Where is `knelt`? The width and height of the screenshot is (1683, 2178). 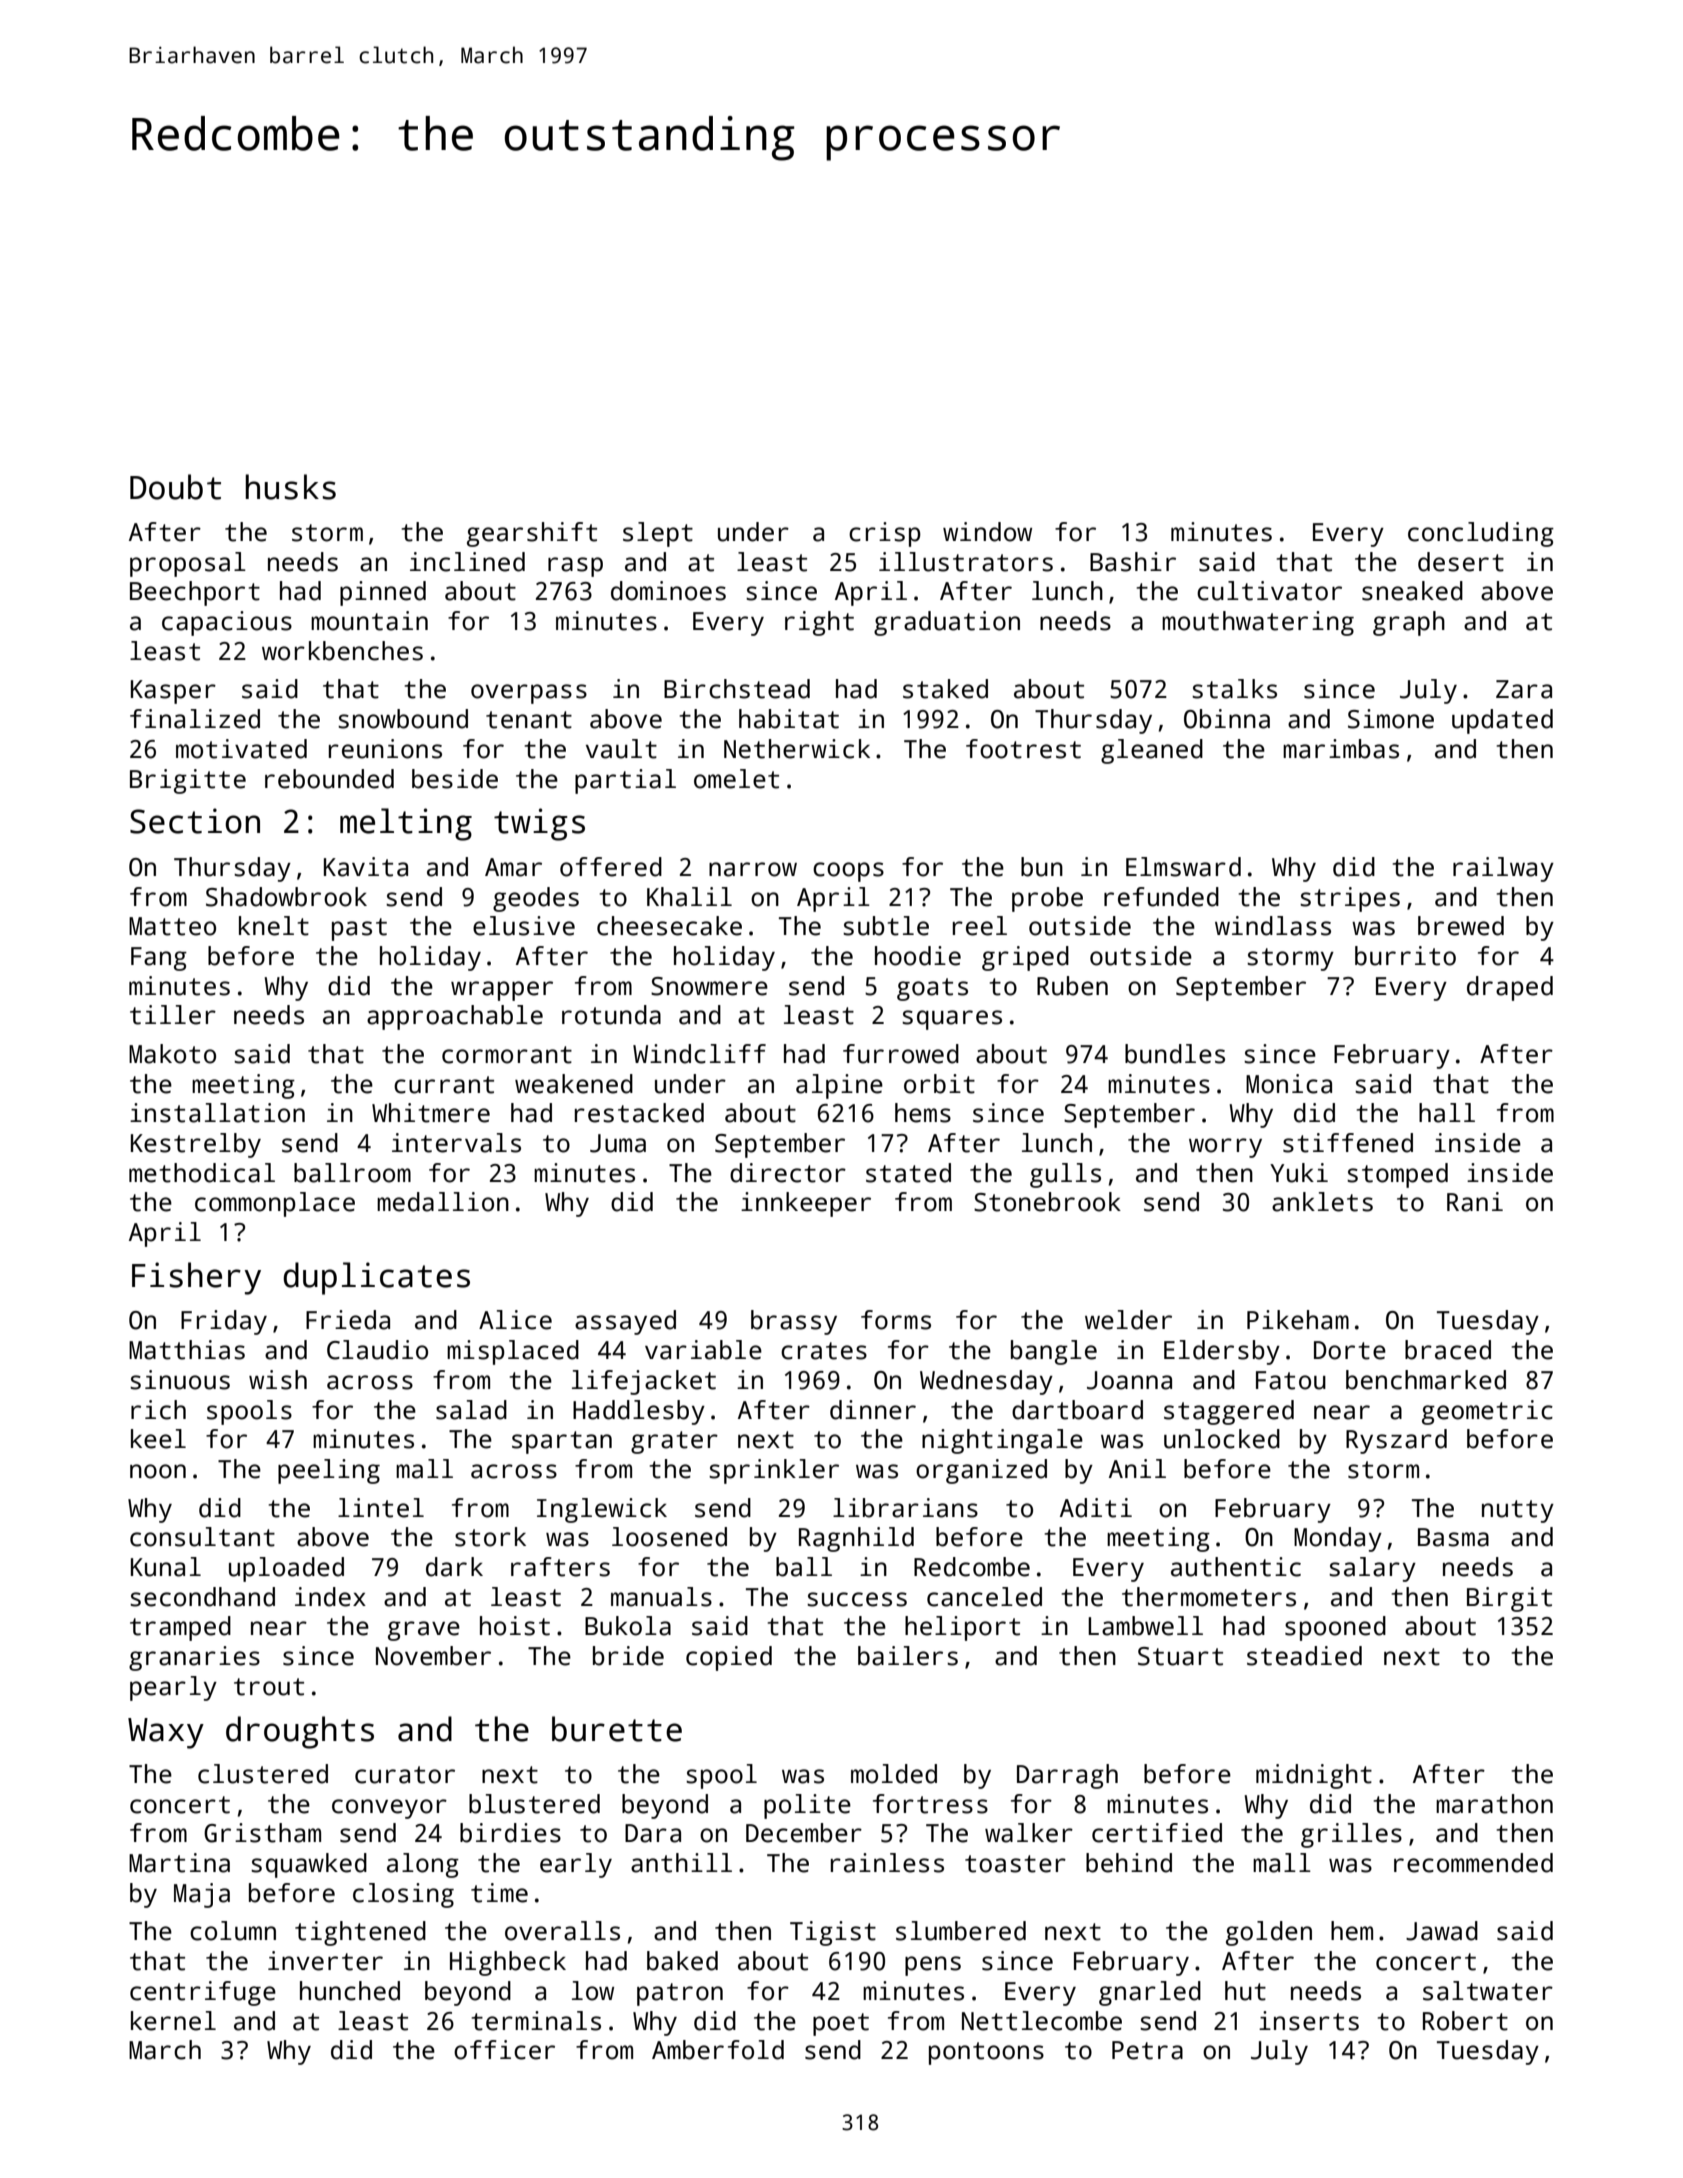 knelt is located at coordinates (274, 926).
